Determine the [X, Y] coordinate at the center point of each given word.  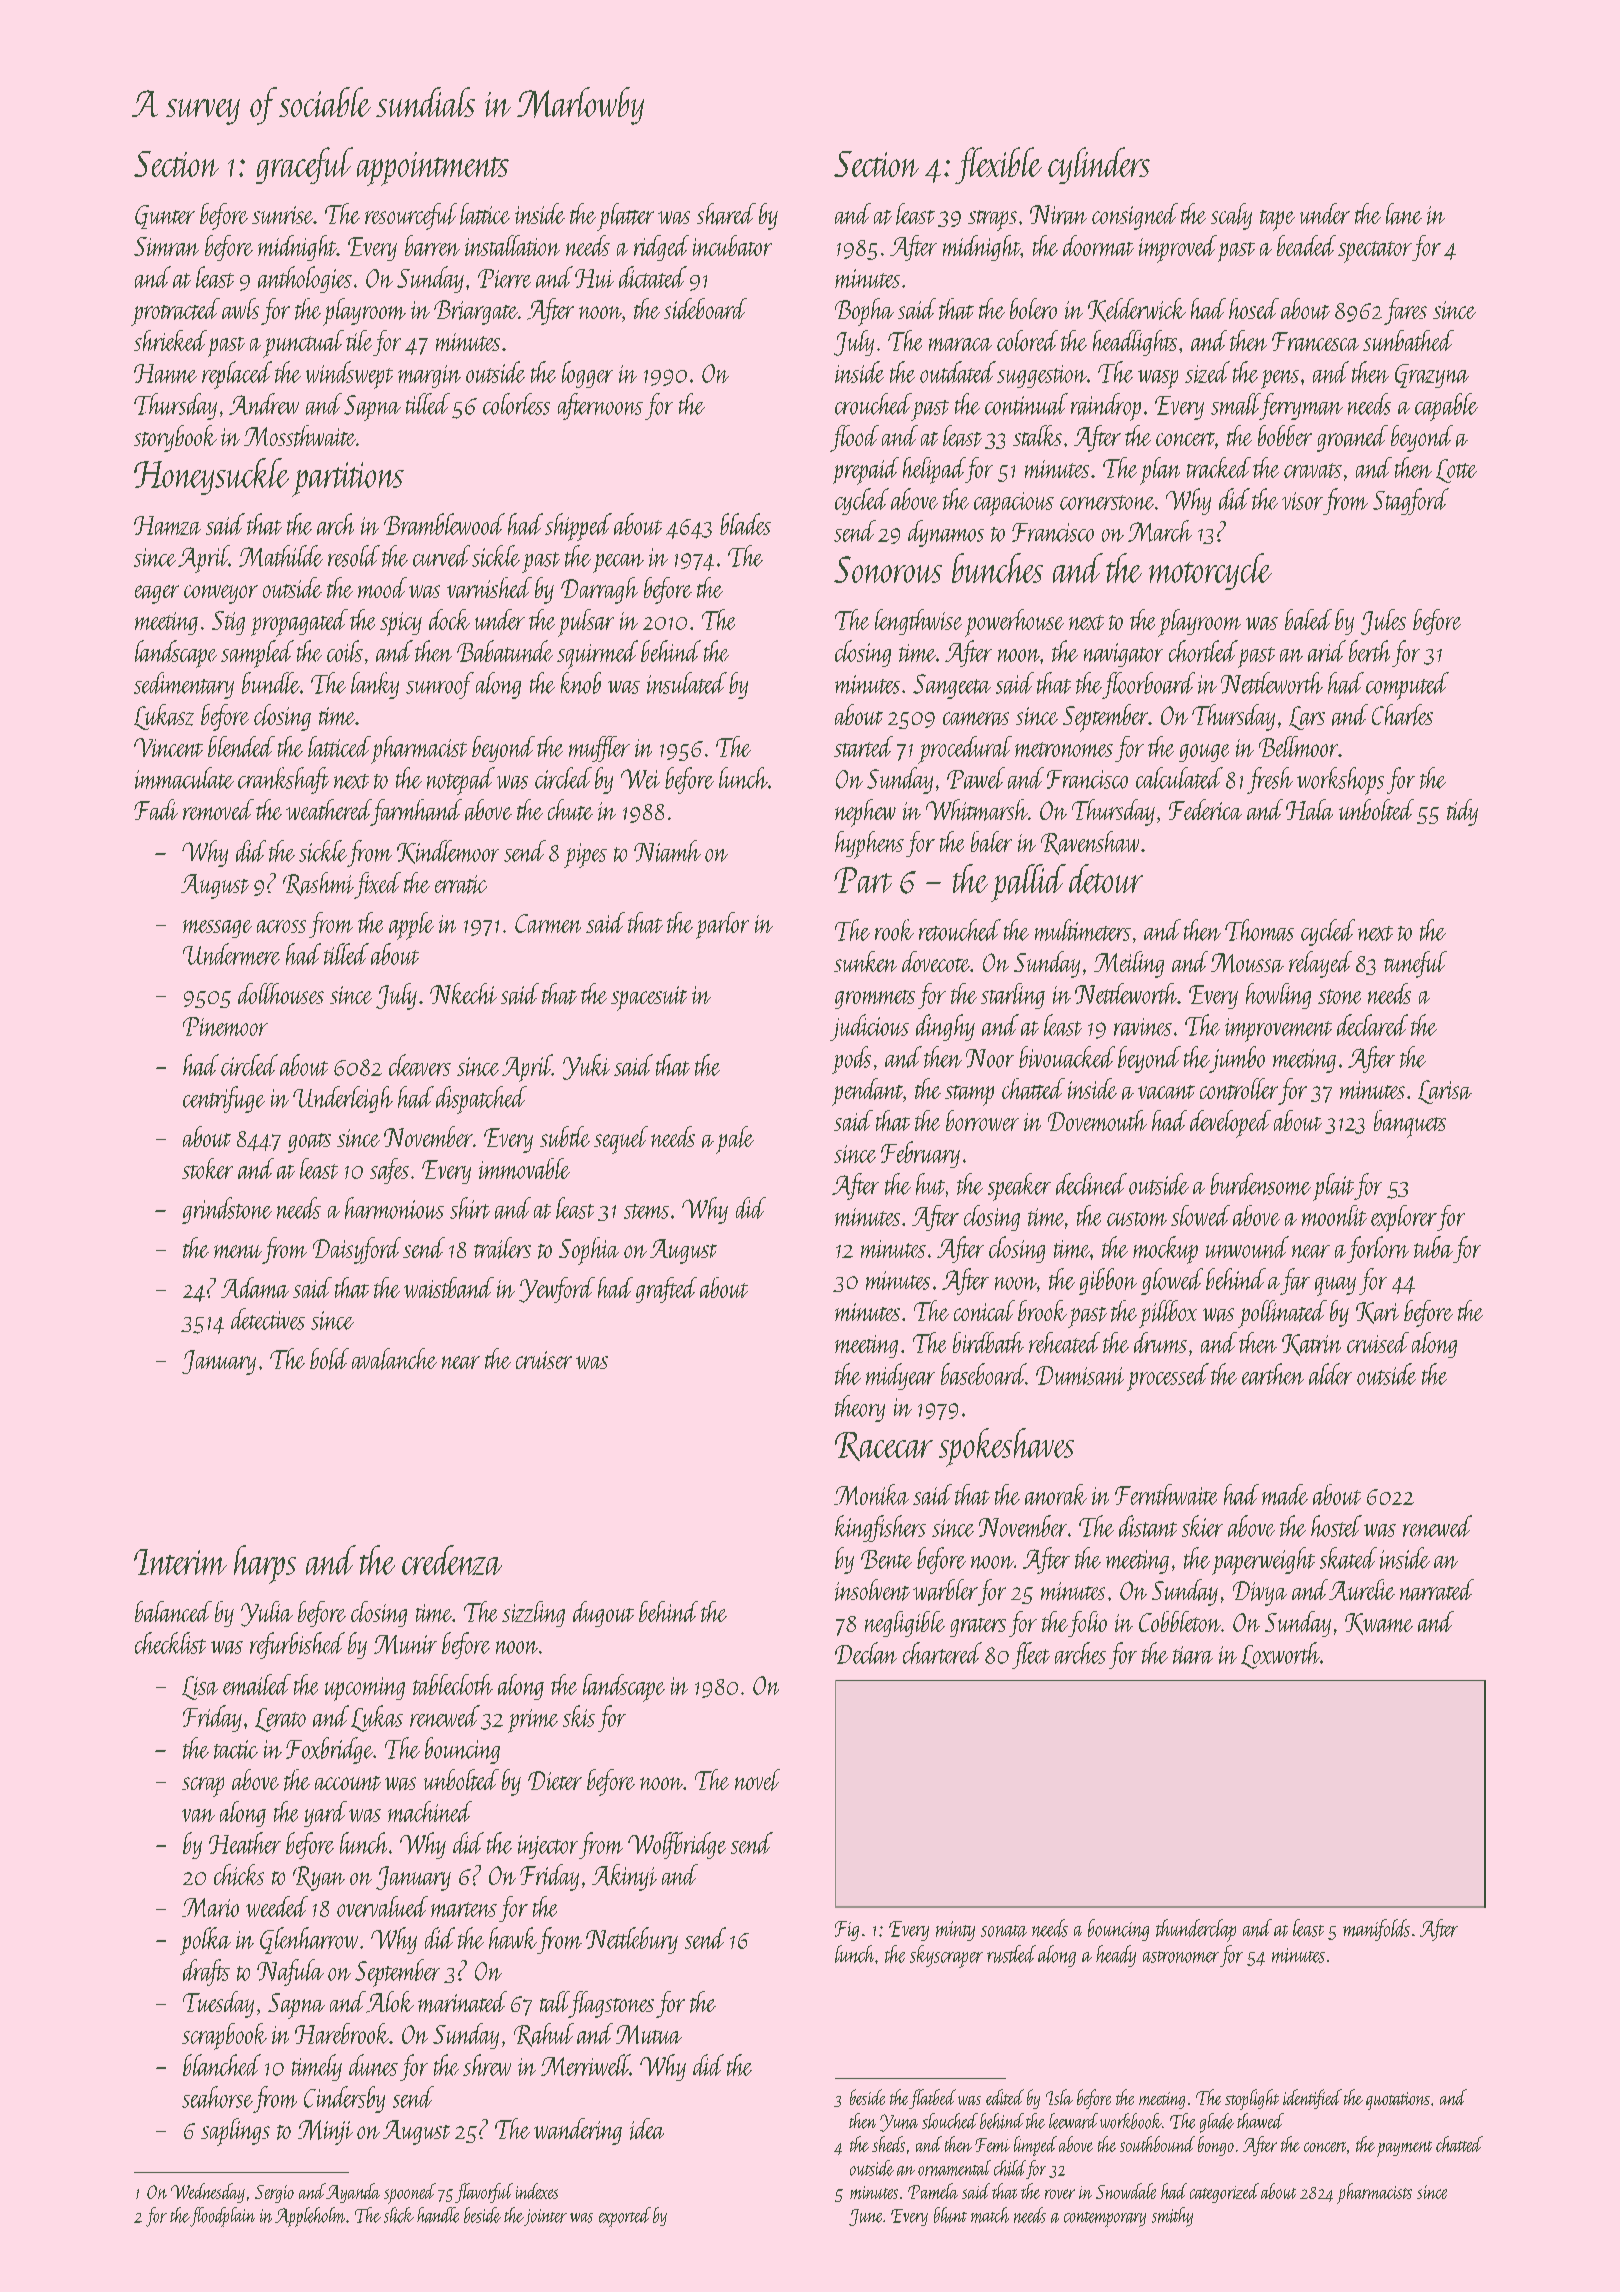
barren [432, 245]
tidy [1462, 812]
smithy [1172, 2217]
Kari [1377, 1313]
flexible [998, 165]
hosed [1254, 308]
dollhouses [281, 993]
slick [399, 2215]
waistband [449, 1287]
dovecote [936, 961]
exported [625, 2217]
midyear [900, 1376]
